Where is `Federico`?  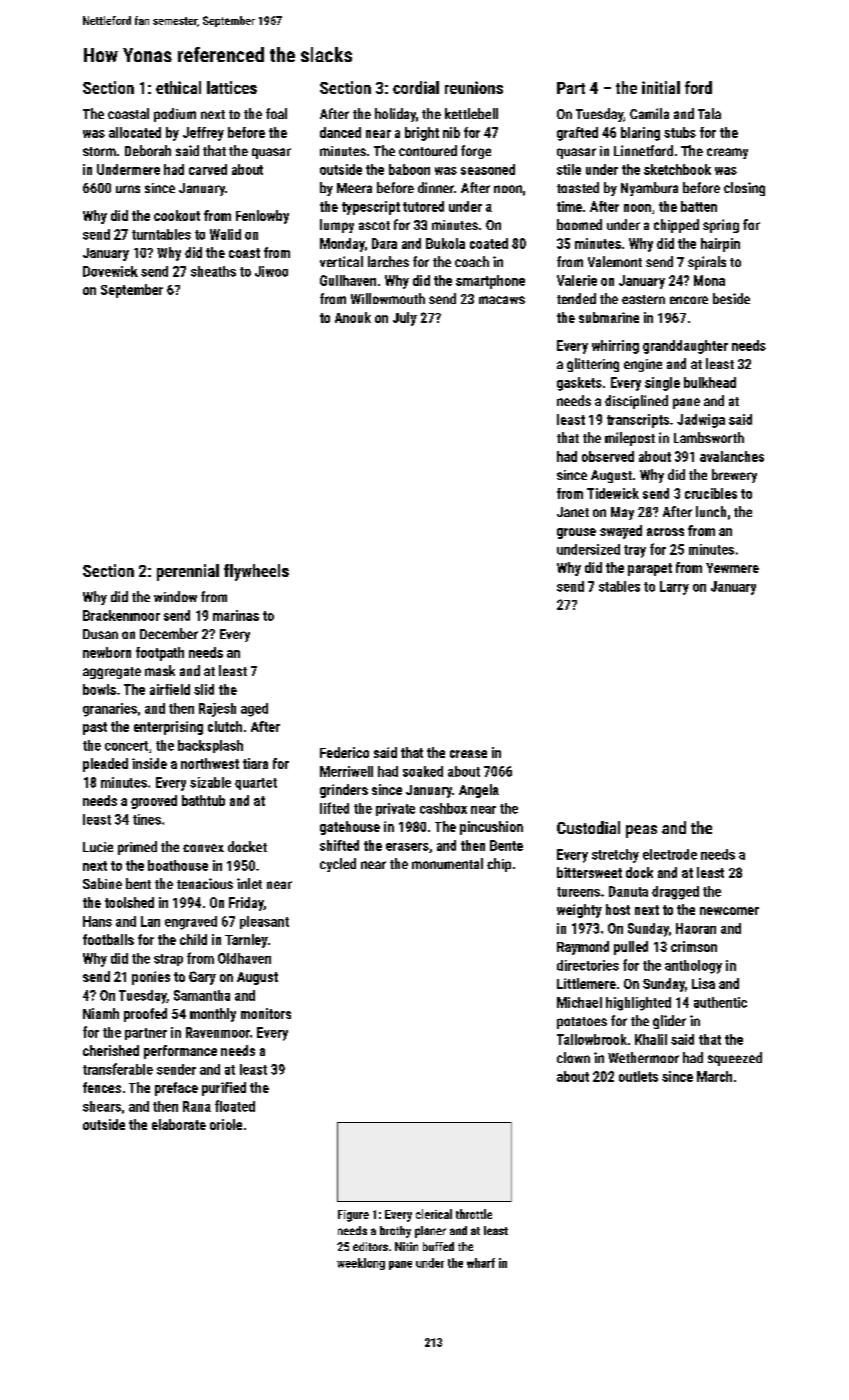 Federico is located at coordinates (344, 752).
